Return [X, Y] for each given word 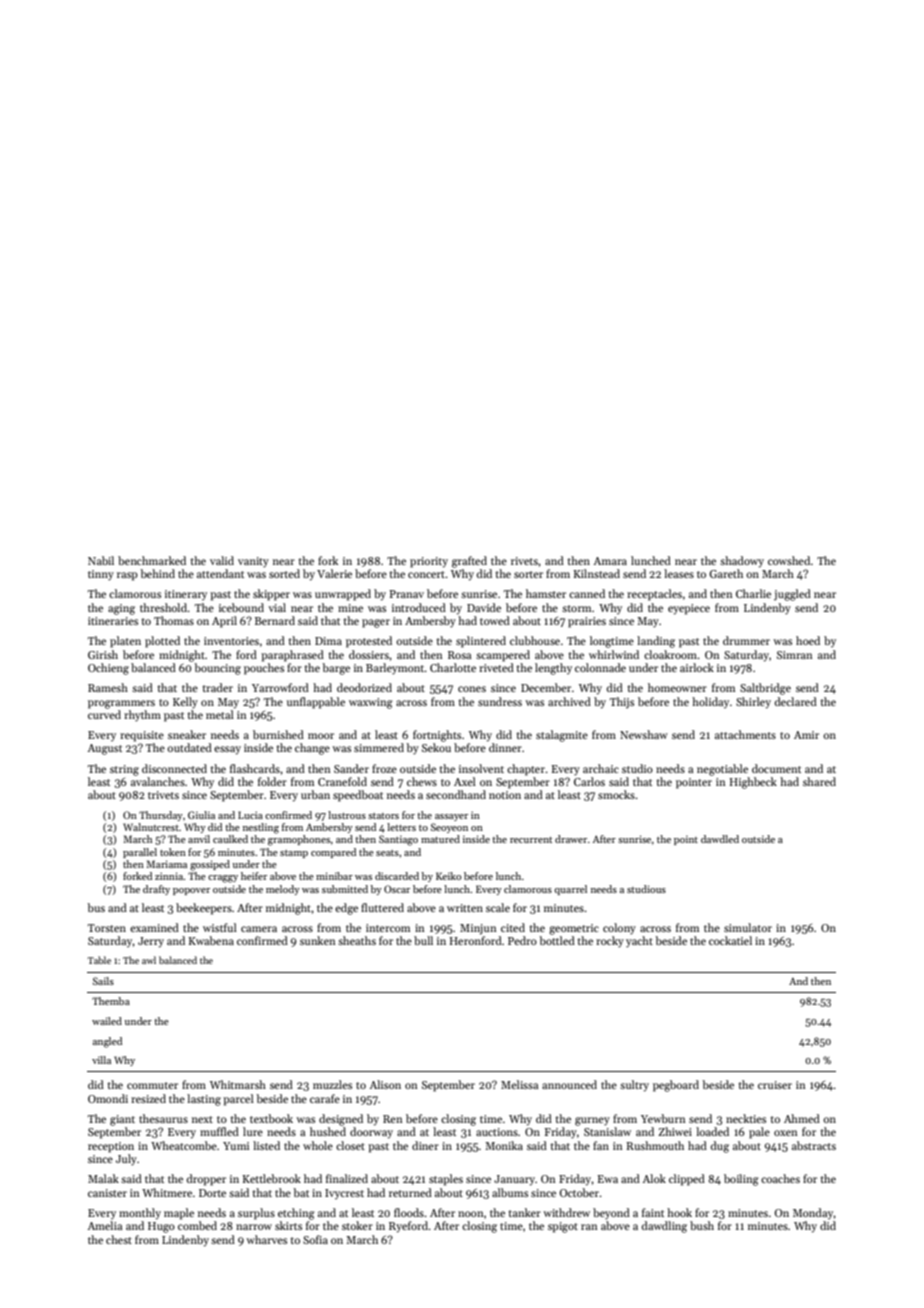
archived [569, 701]
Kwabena [211, 940]
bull [423, 940]
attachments [745, 734]
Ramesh [108, 687]
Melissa [519, 1084]
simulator [748, 927]
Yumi [236, 1146]
